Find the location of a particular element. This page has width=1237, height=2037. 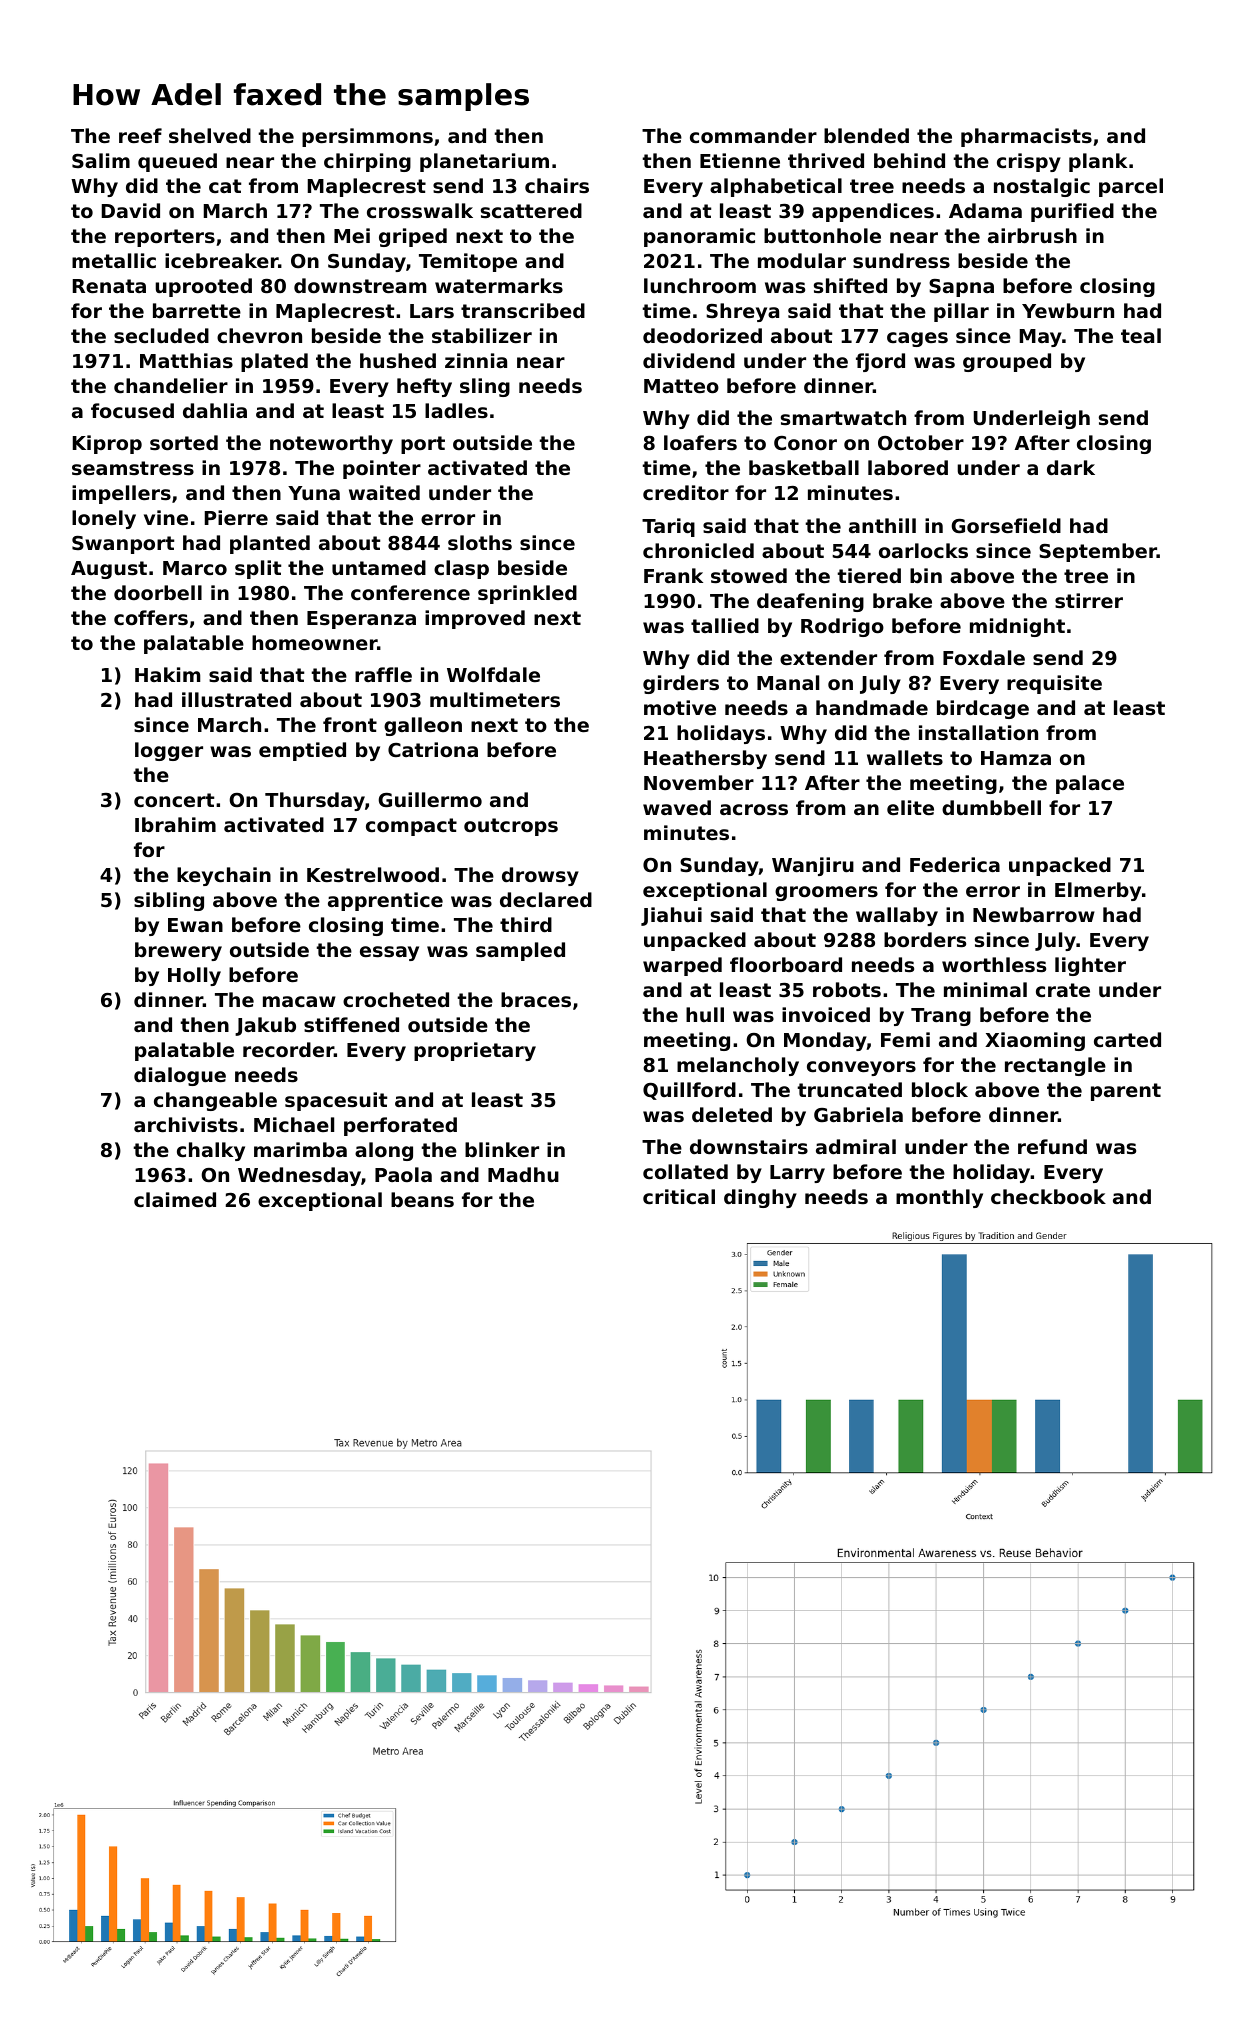

chronicled is located at coordinates (698, 550).
